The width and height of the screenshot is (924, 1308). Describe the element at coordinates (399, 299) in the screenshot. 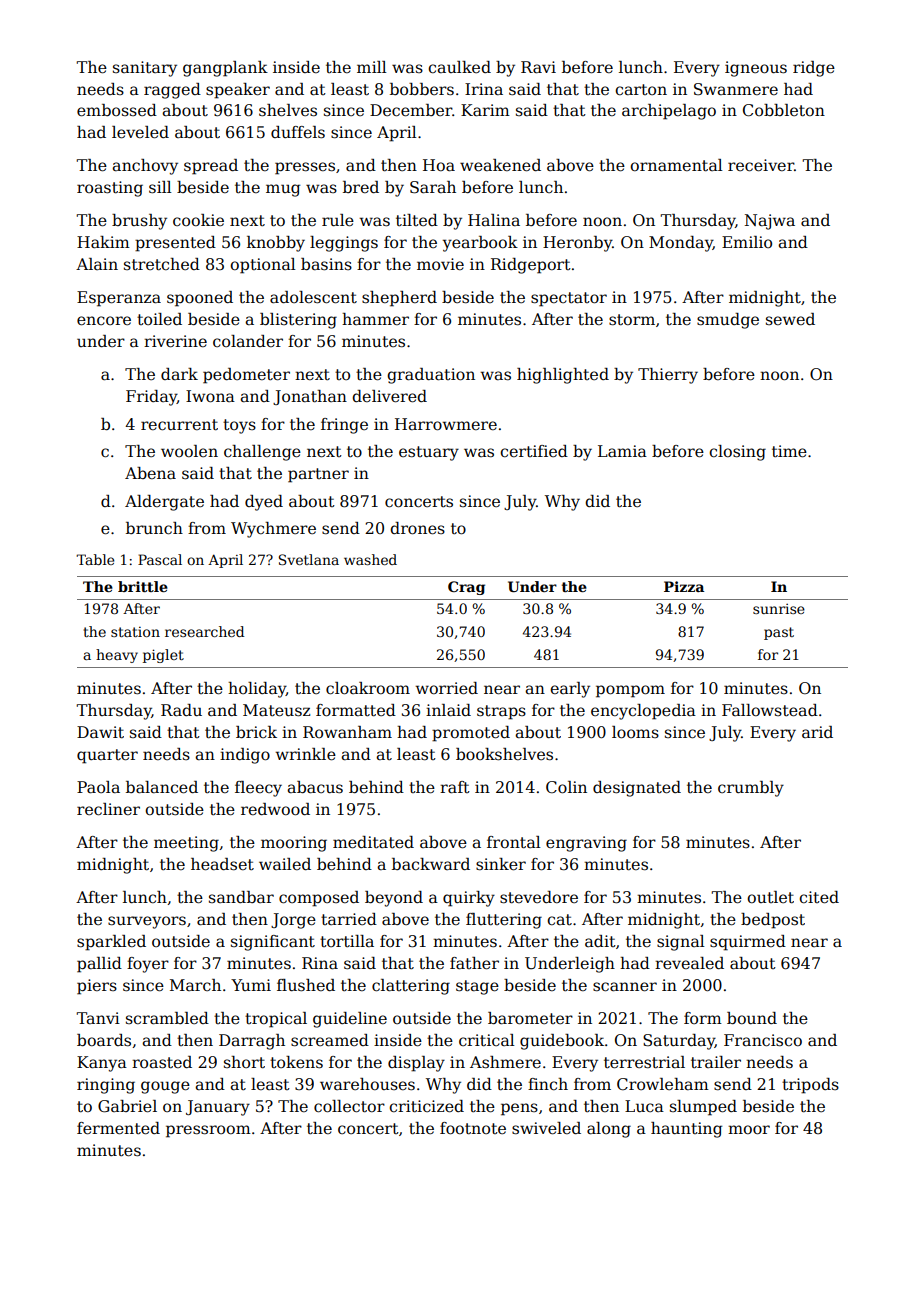

I see `shepherd` at that location.
